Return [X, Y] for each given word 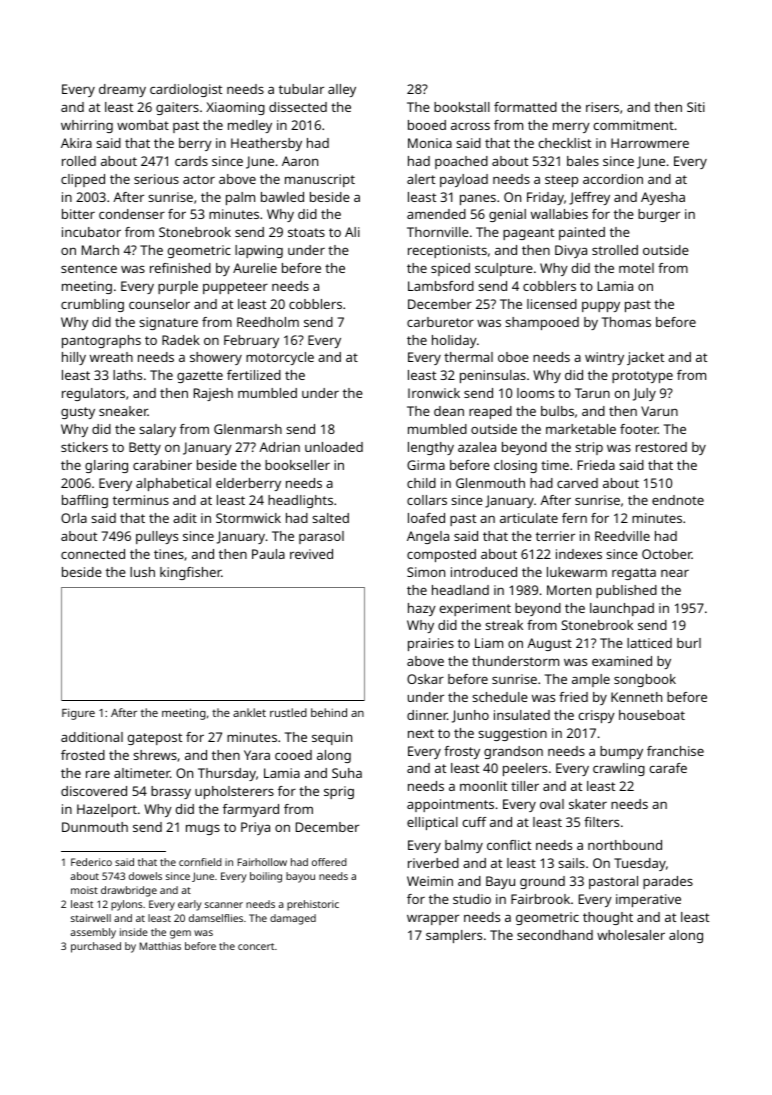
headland [460, 590]
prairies [431, 644]
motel [636, 268]
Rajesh [213, 394]
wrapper [433, 919]
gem [180, 934]
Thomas [626, 322]
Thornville [438, 232]
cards [191, 161]
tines [169, 554]
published [626, 591]
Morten [569, 590]
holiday [454, 341]
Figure [78, 714]
